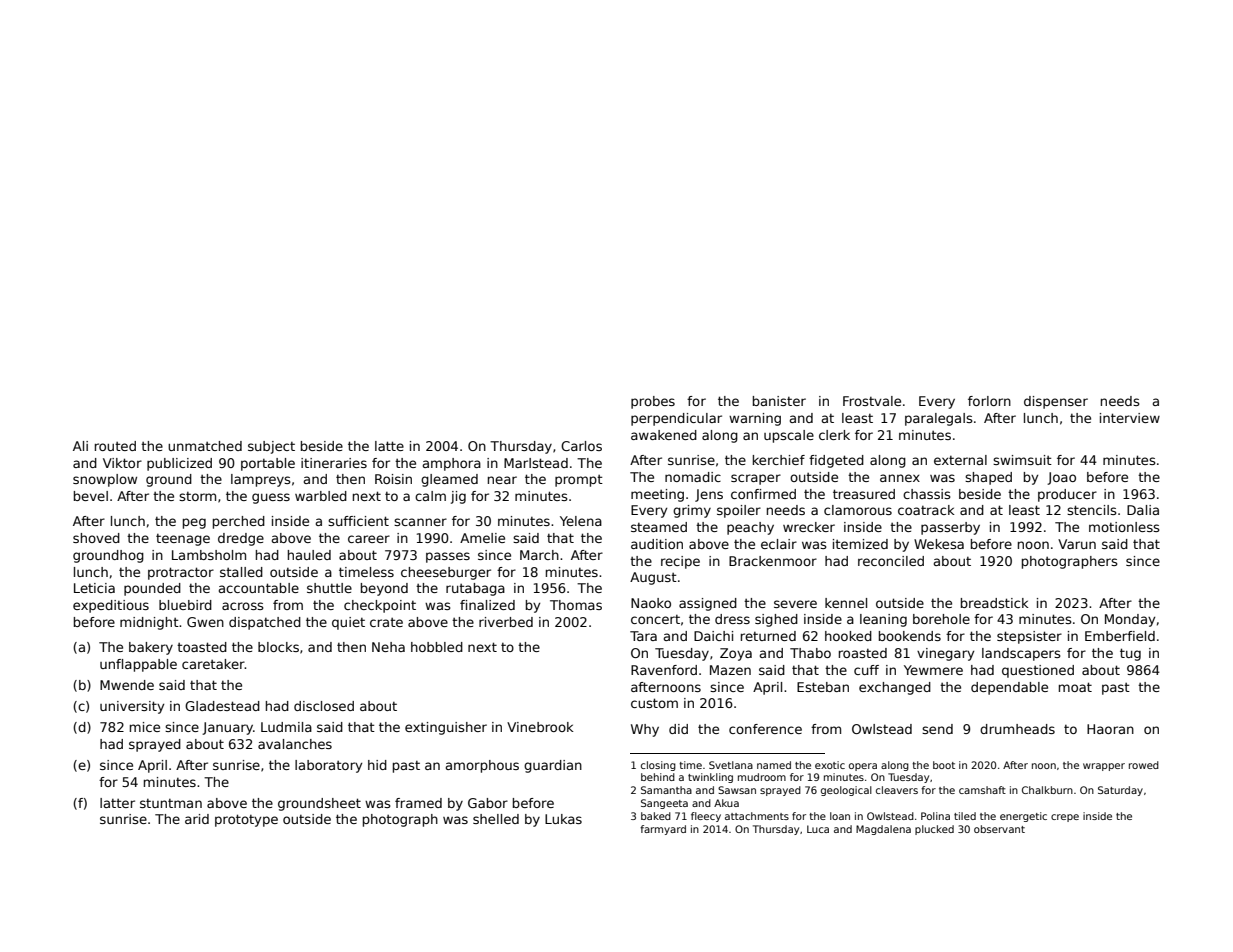  I want to click on rowed, so click(1144, 765).
